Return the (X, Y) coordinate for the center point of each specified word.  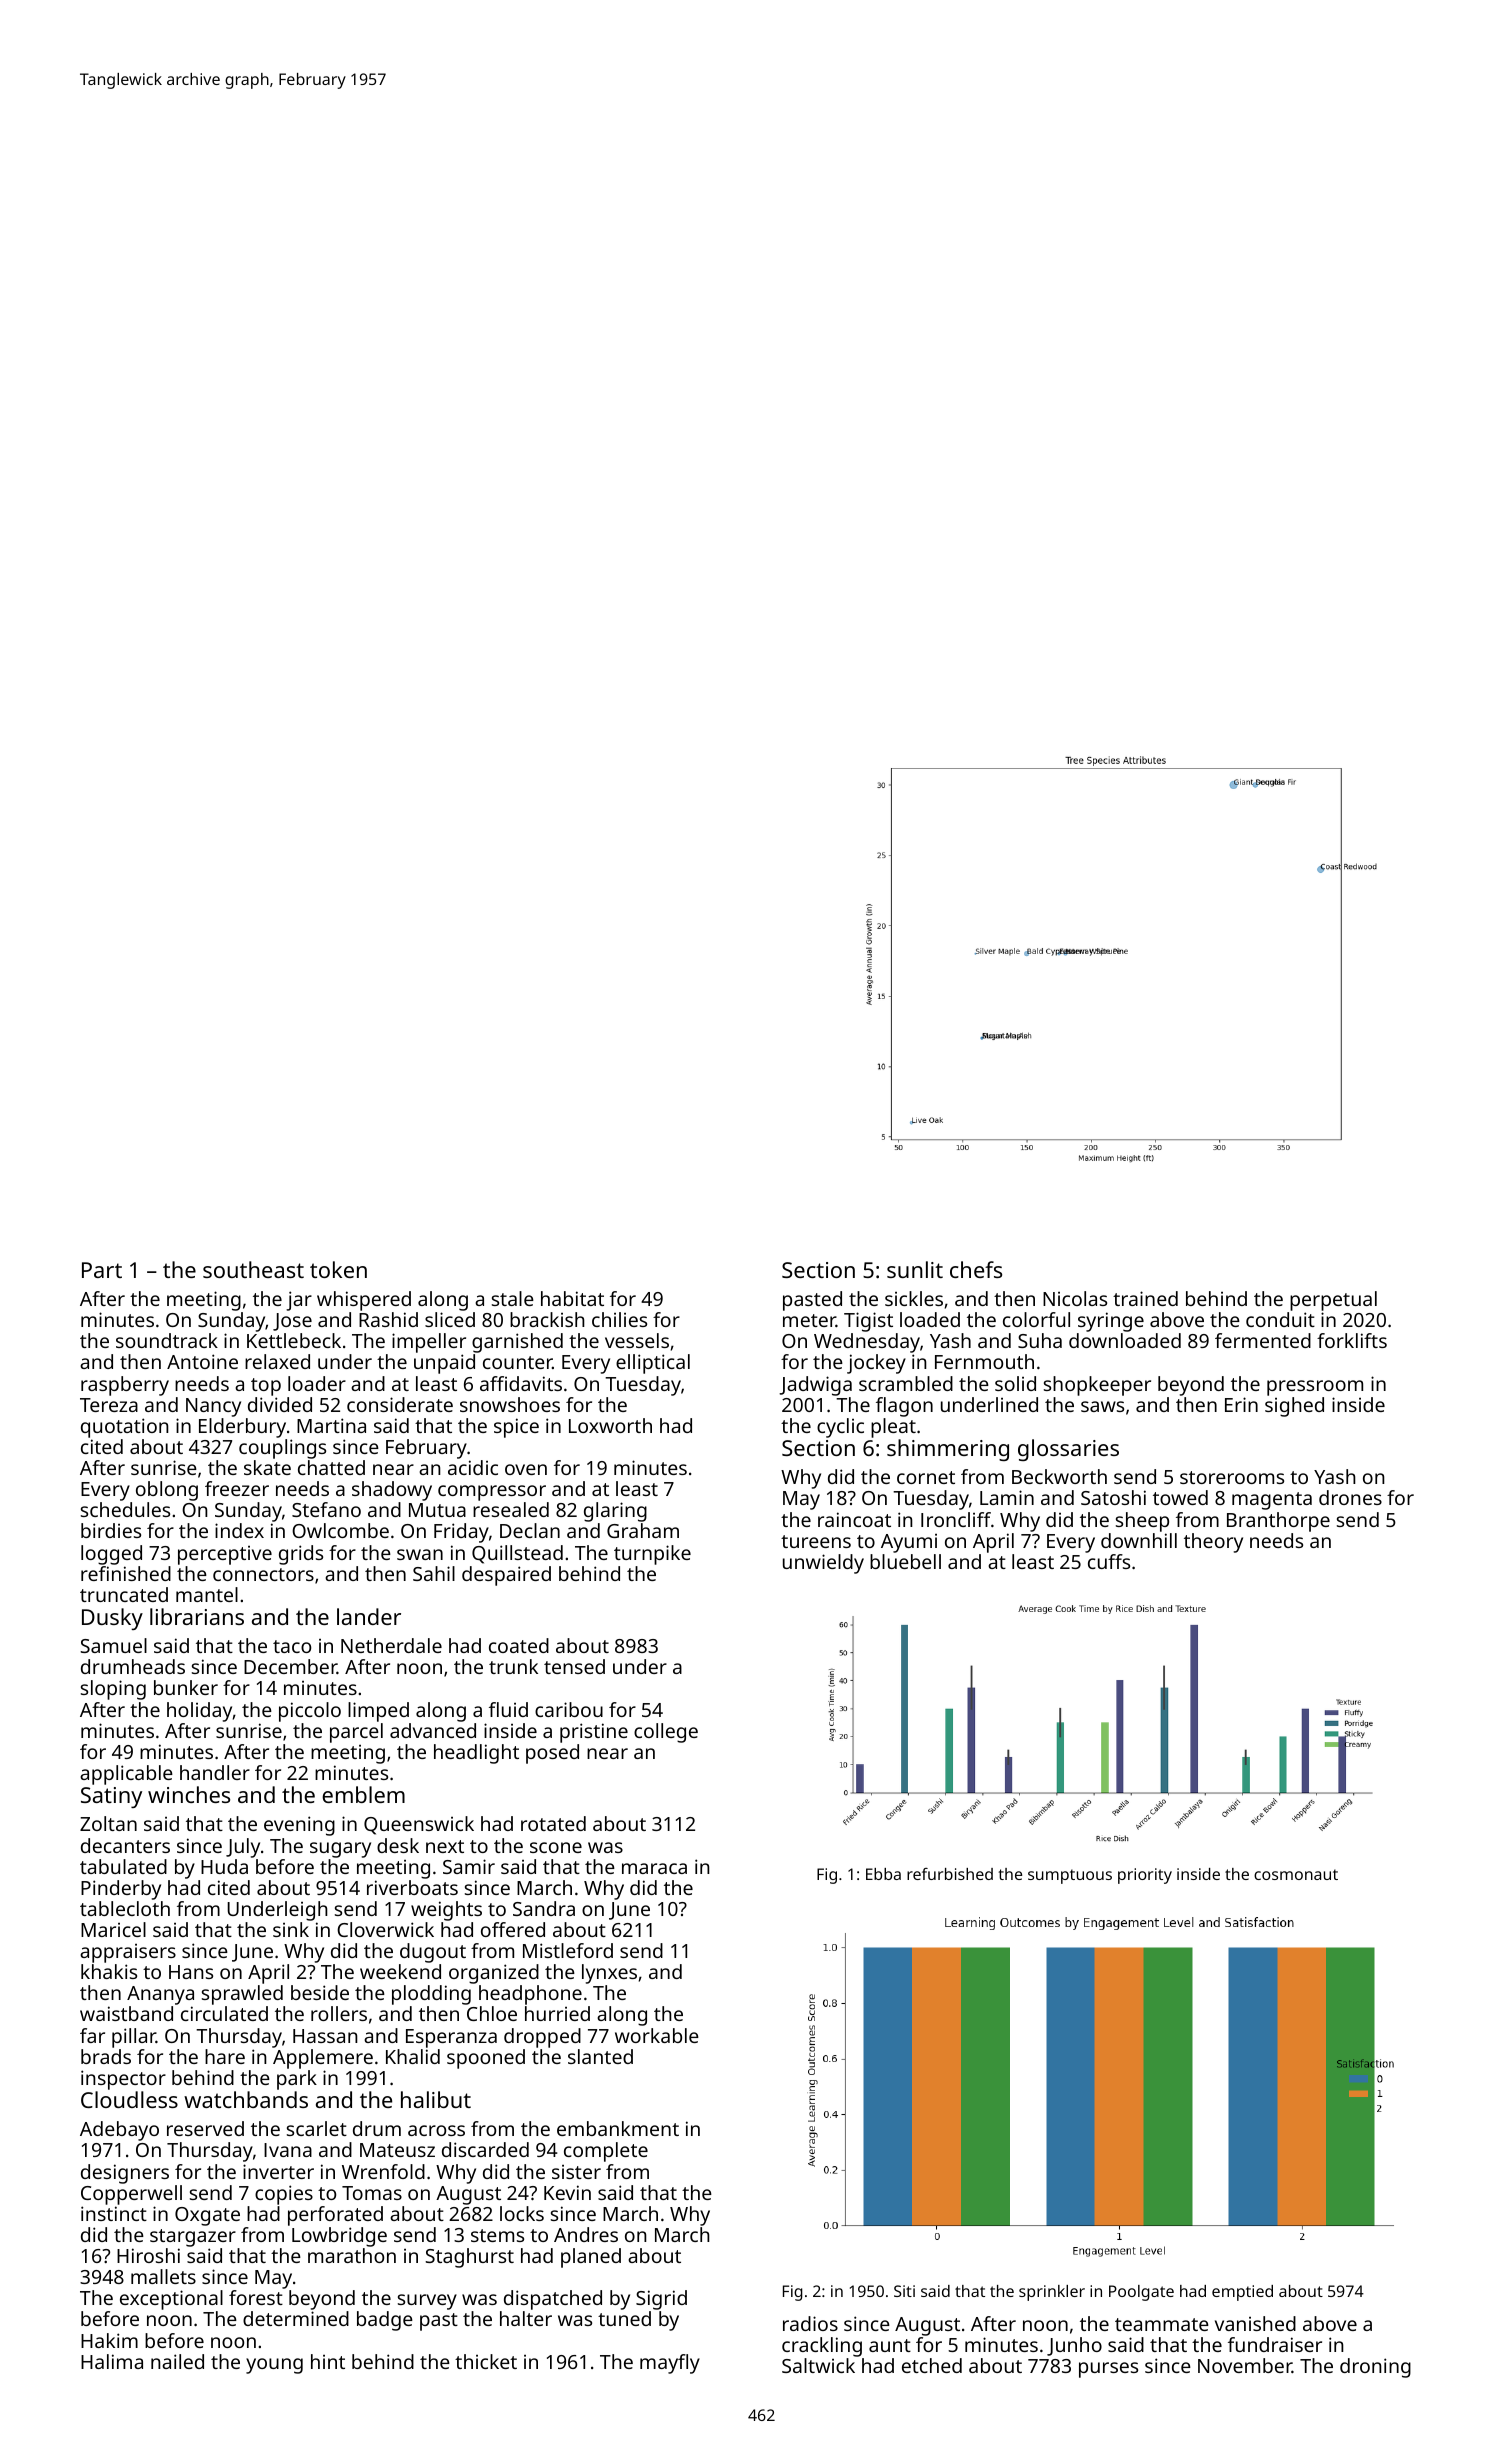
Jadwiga (815, 1386)
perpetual (1333, 1301)
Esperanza (451, 2038)
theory (1213, 1543)
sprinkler (1052, 2293)
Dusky (112, 1619)
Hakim (109, 2340)
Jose (292, 1322)
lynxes (609, 1974)
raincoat (854, 1519)
